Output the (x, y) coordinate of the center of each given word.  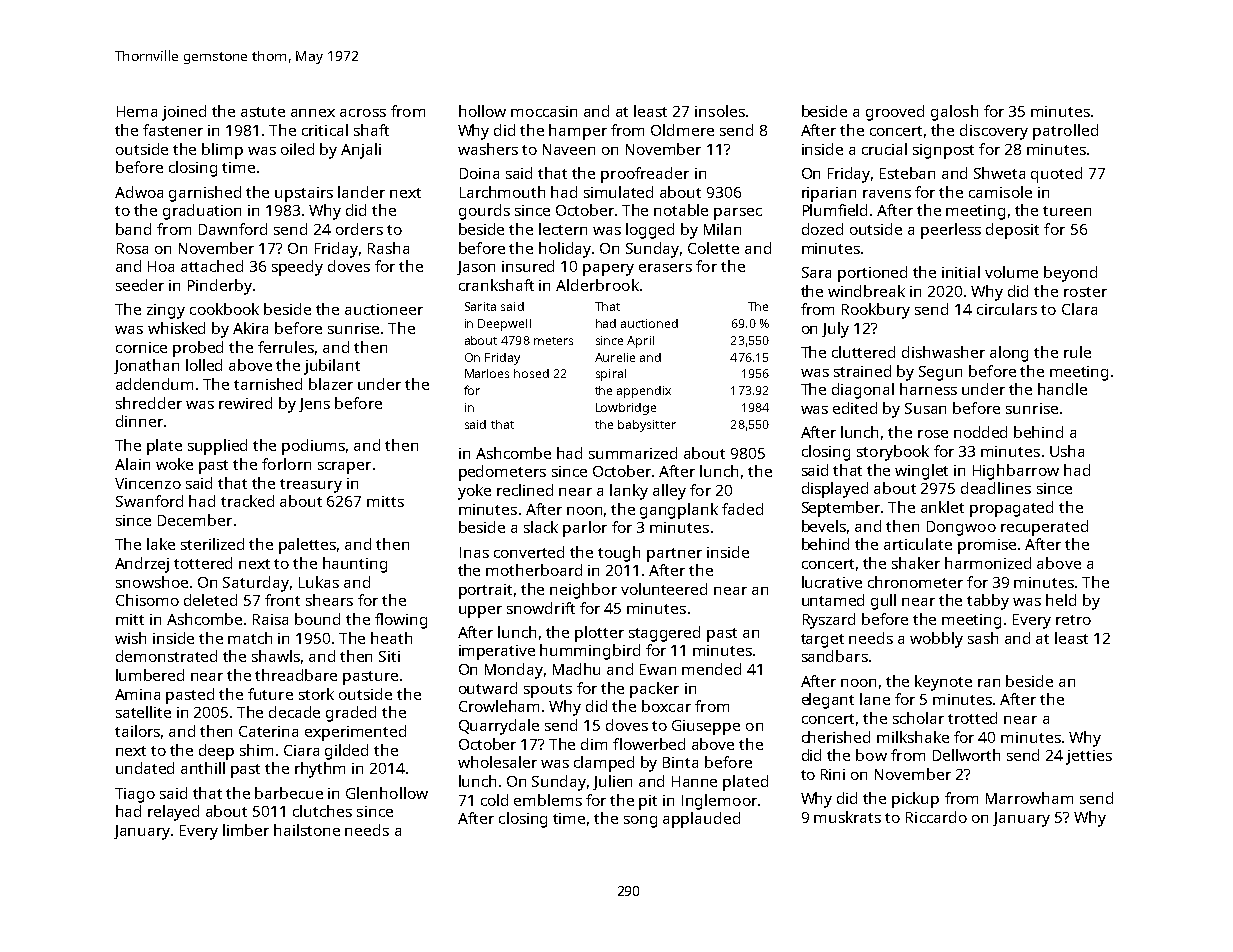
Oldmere (682, 130)
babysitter (647, 426)
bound (317, 619)
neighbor (583, 591)
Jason (476, 268)
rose (933, 434)
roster (1085, 292)
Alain (132, 464)
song (640, 822)
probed (198, 349)
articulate (918, 544)
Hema (137, 111)
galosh (954, 113)
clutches (322, 811)
